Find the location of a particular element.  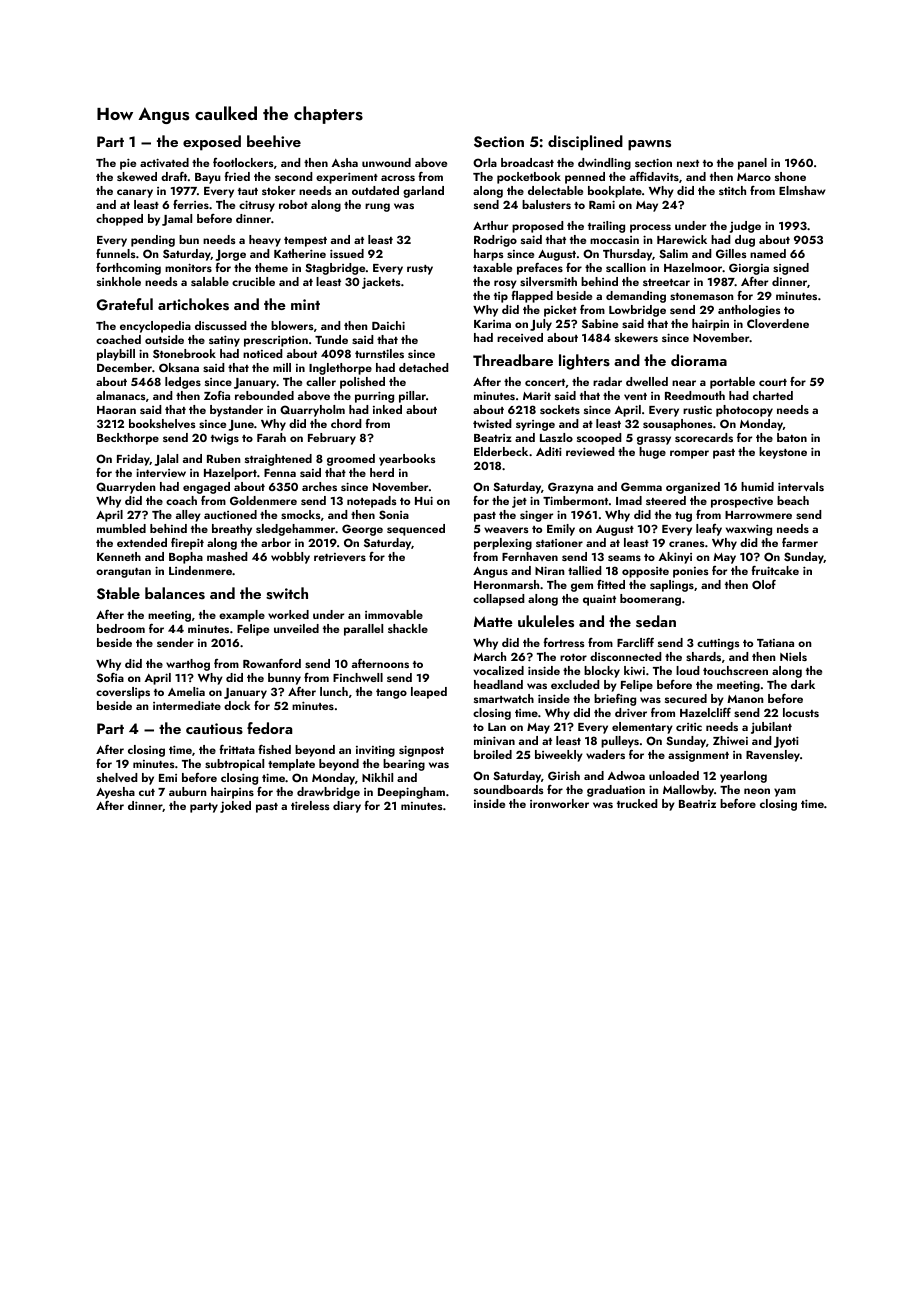

briefing is located at coordinates (615, 700).
